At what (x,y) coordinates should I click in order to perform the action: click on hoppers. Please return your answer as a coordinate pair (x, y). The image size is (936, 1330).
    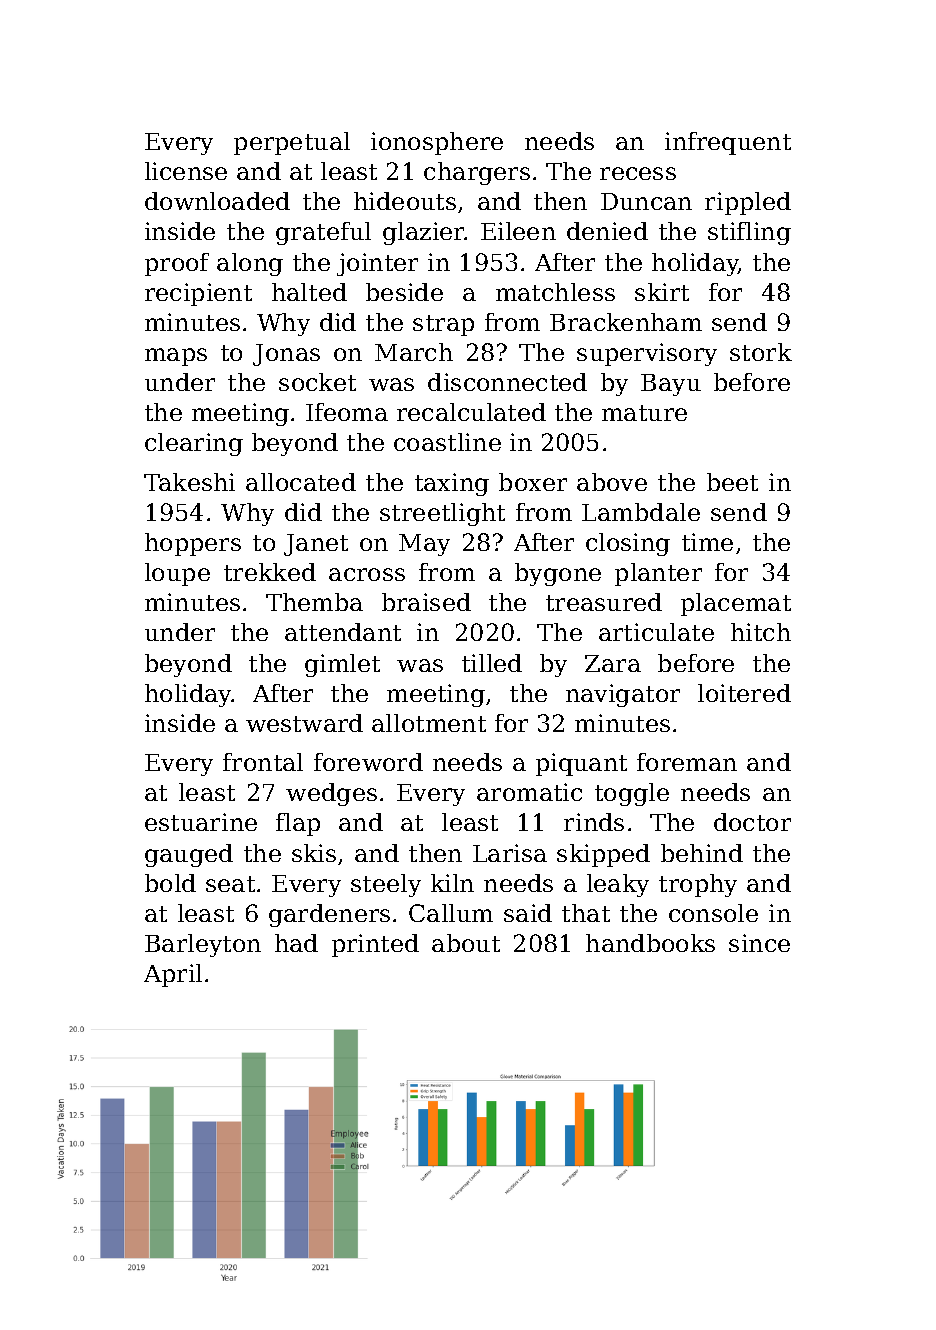
    Looking at the image, I should click on (193, 544).
